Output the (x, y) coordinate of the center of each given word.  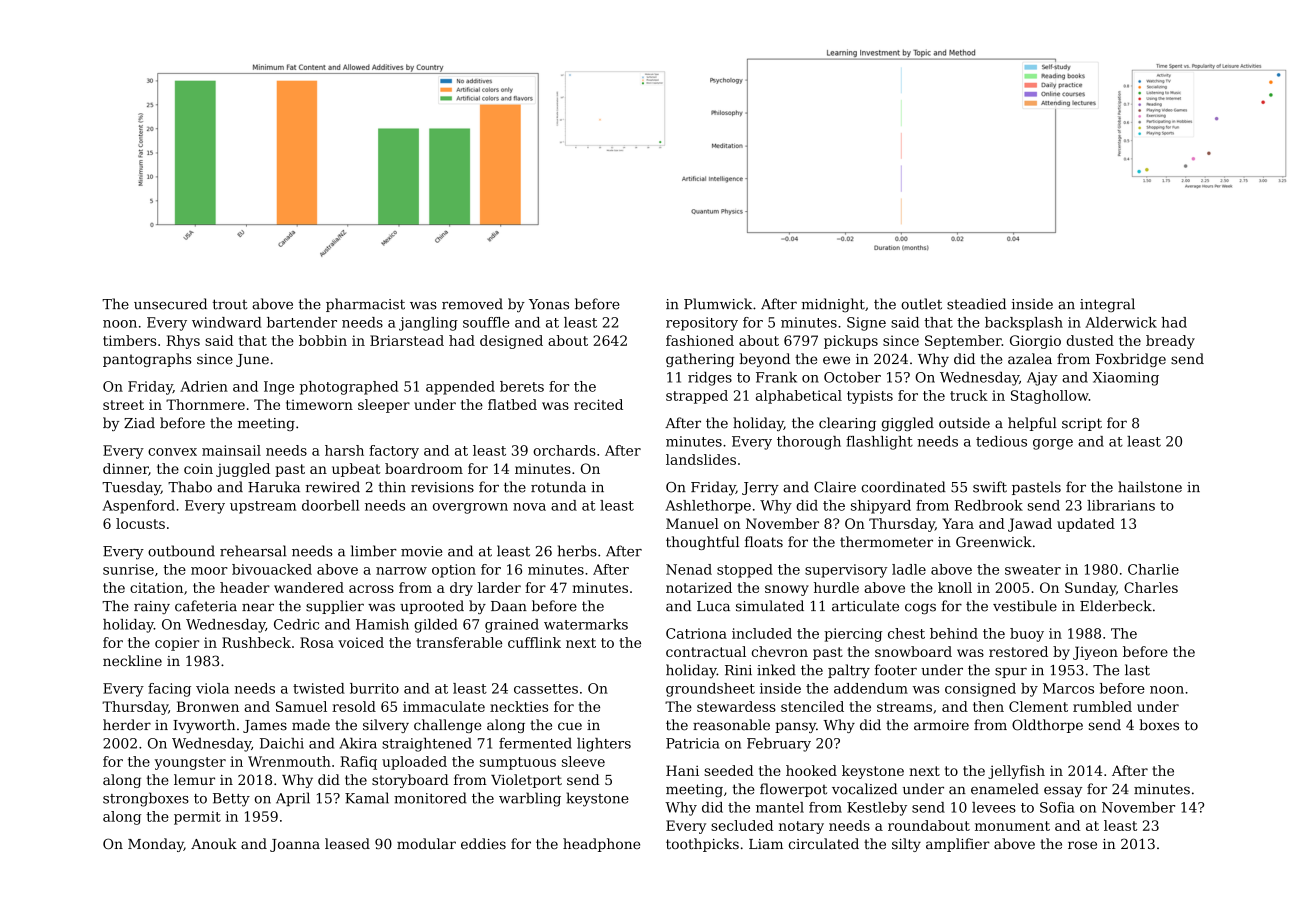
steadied (976, 304)
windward (227, 322)
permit (197, 818)
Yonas (549, 304)
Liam (766, 844)
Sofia (1057, 807)
